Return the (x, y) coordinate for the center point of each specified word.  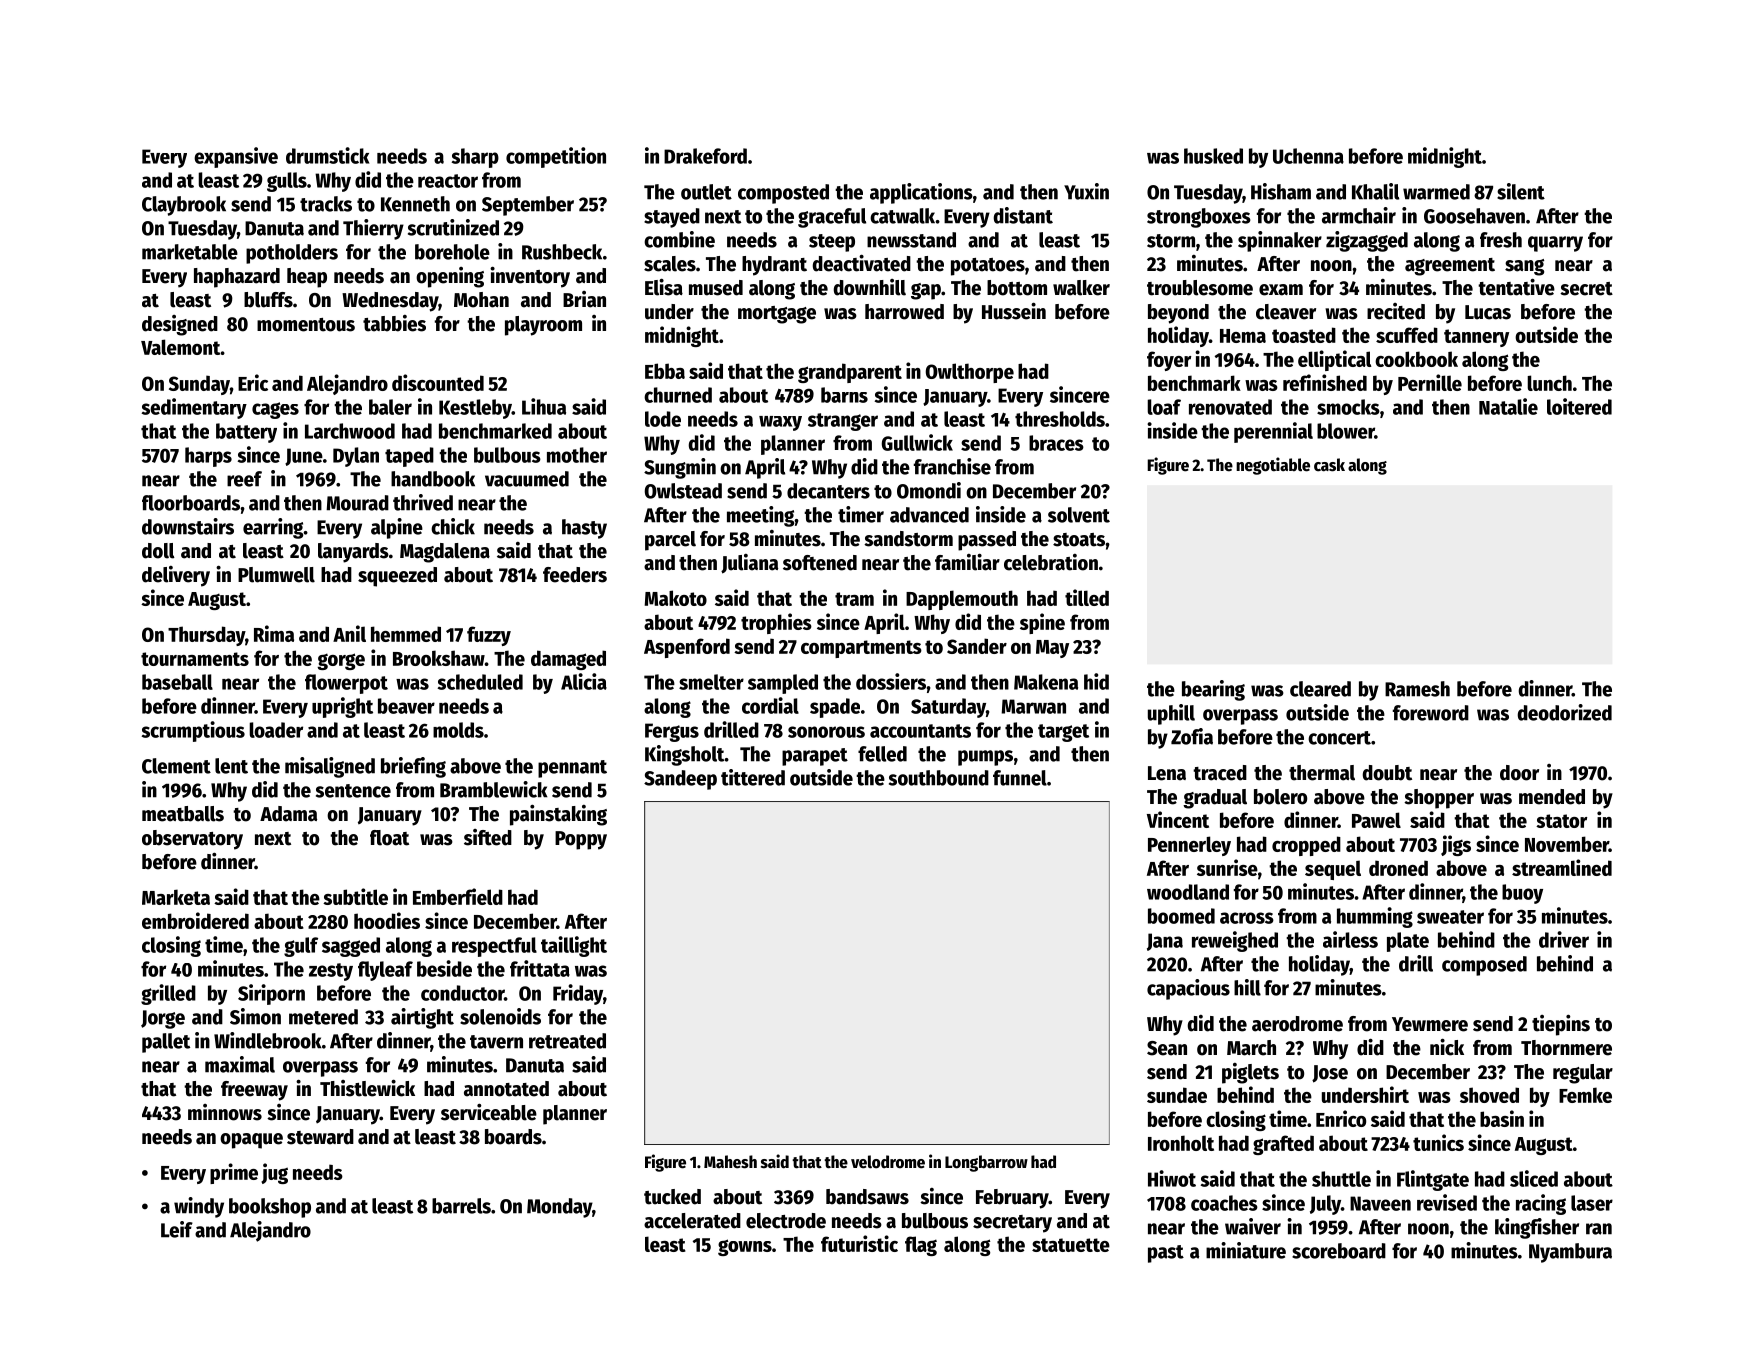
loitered (1579, 406)
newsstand (911, 240)
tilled (1087, 597)
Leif (177, 1229)
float (389, 838)
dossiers (891, 681)
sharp (475, 158)
